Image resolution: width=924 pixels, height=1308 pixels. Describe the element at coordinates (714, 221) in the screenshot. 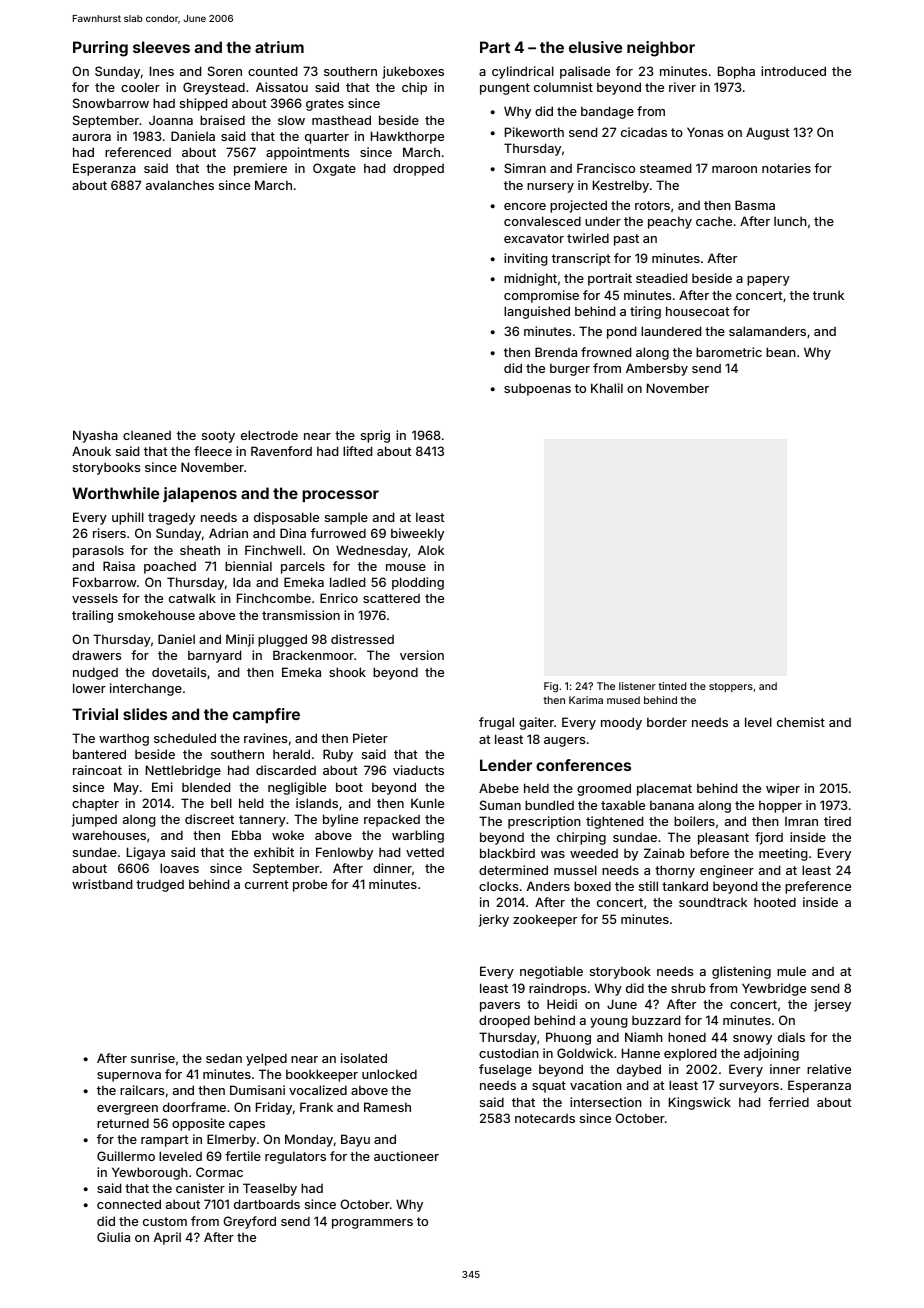

I see `cache` at that location.
